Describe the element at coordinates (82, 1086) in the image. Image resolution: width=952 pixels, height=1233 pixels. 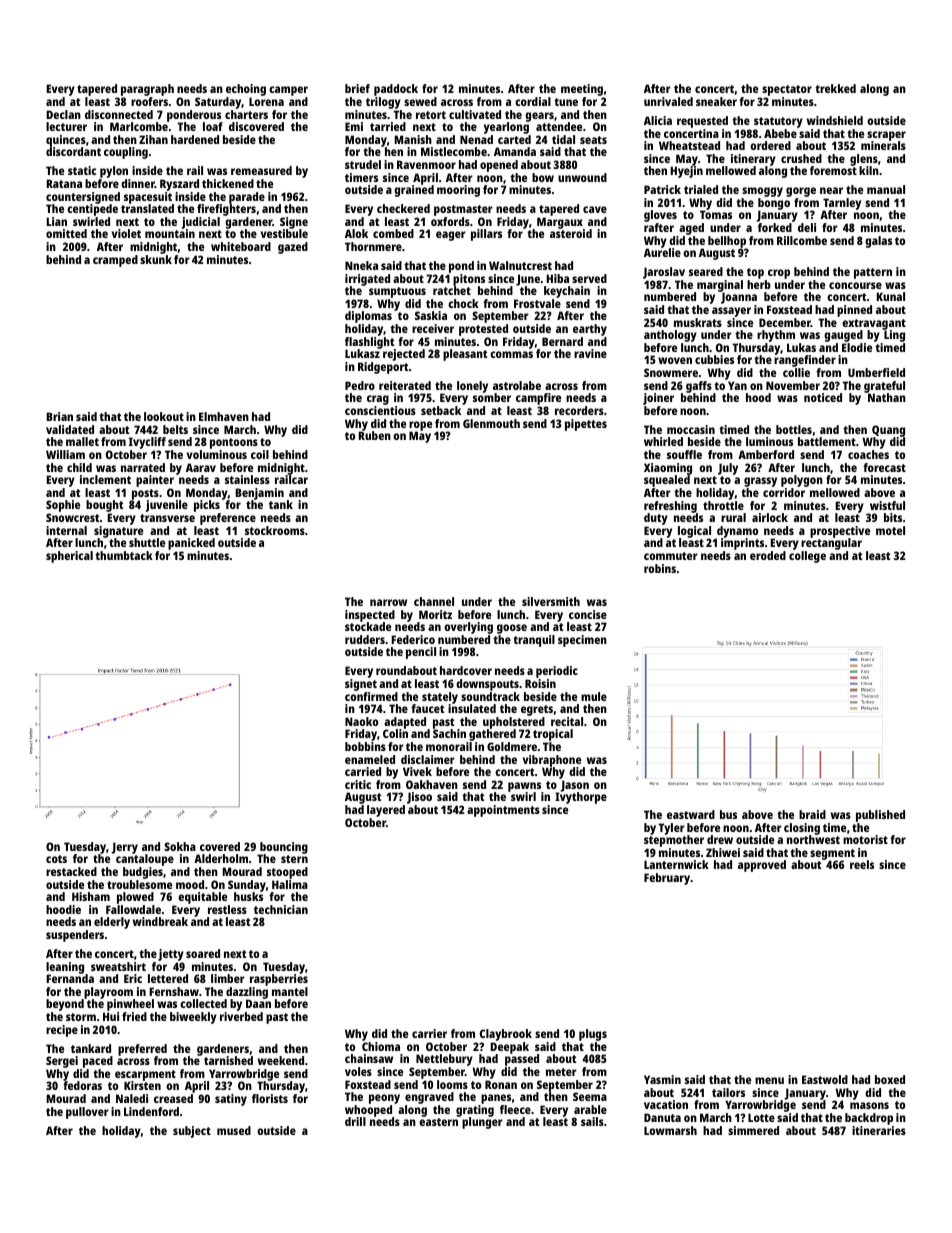
I see `fedoras` at that location.
